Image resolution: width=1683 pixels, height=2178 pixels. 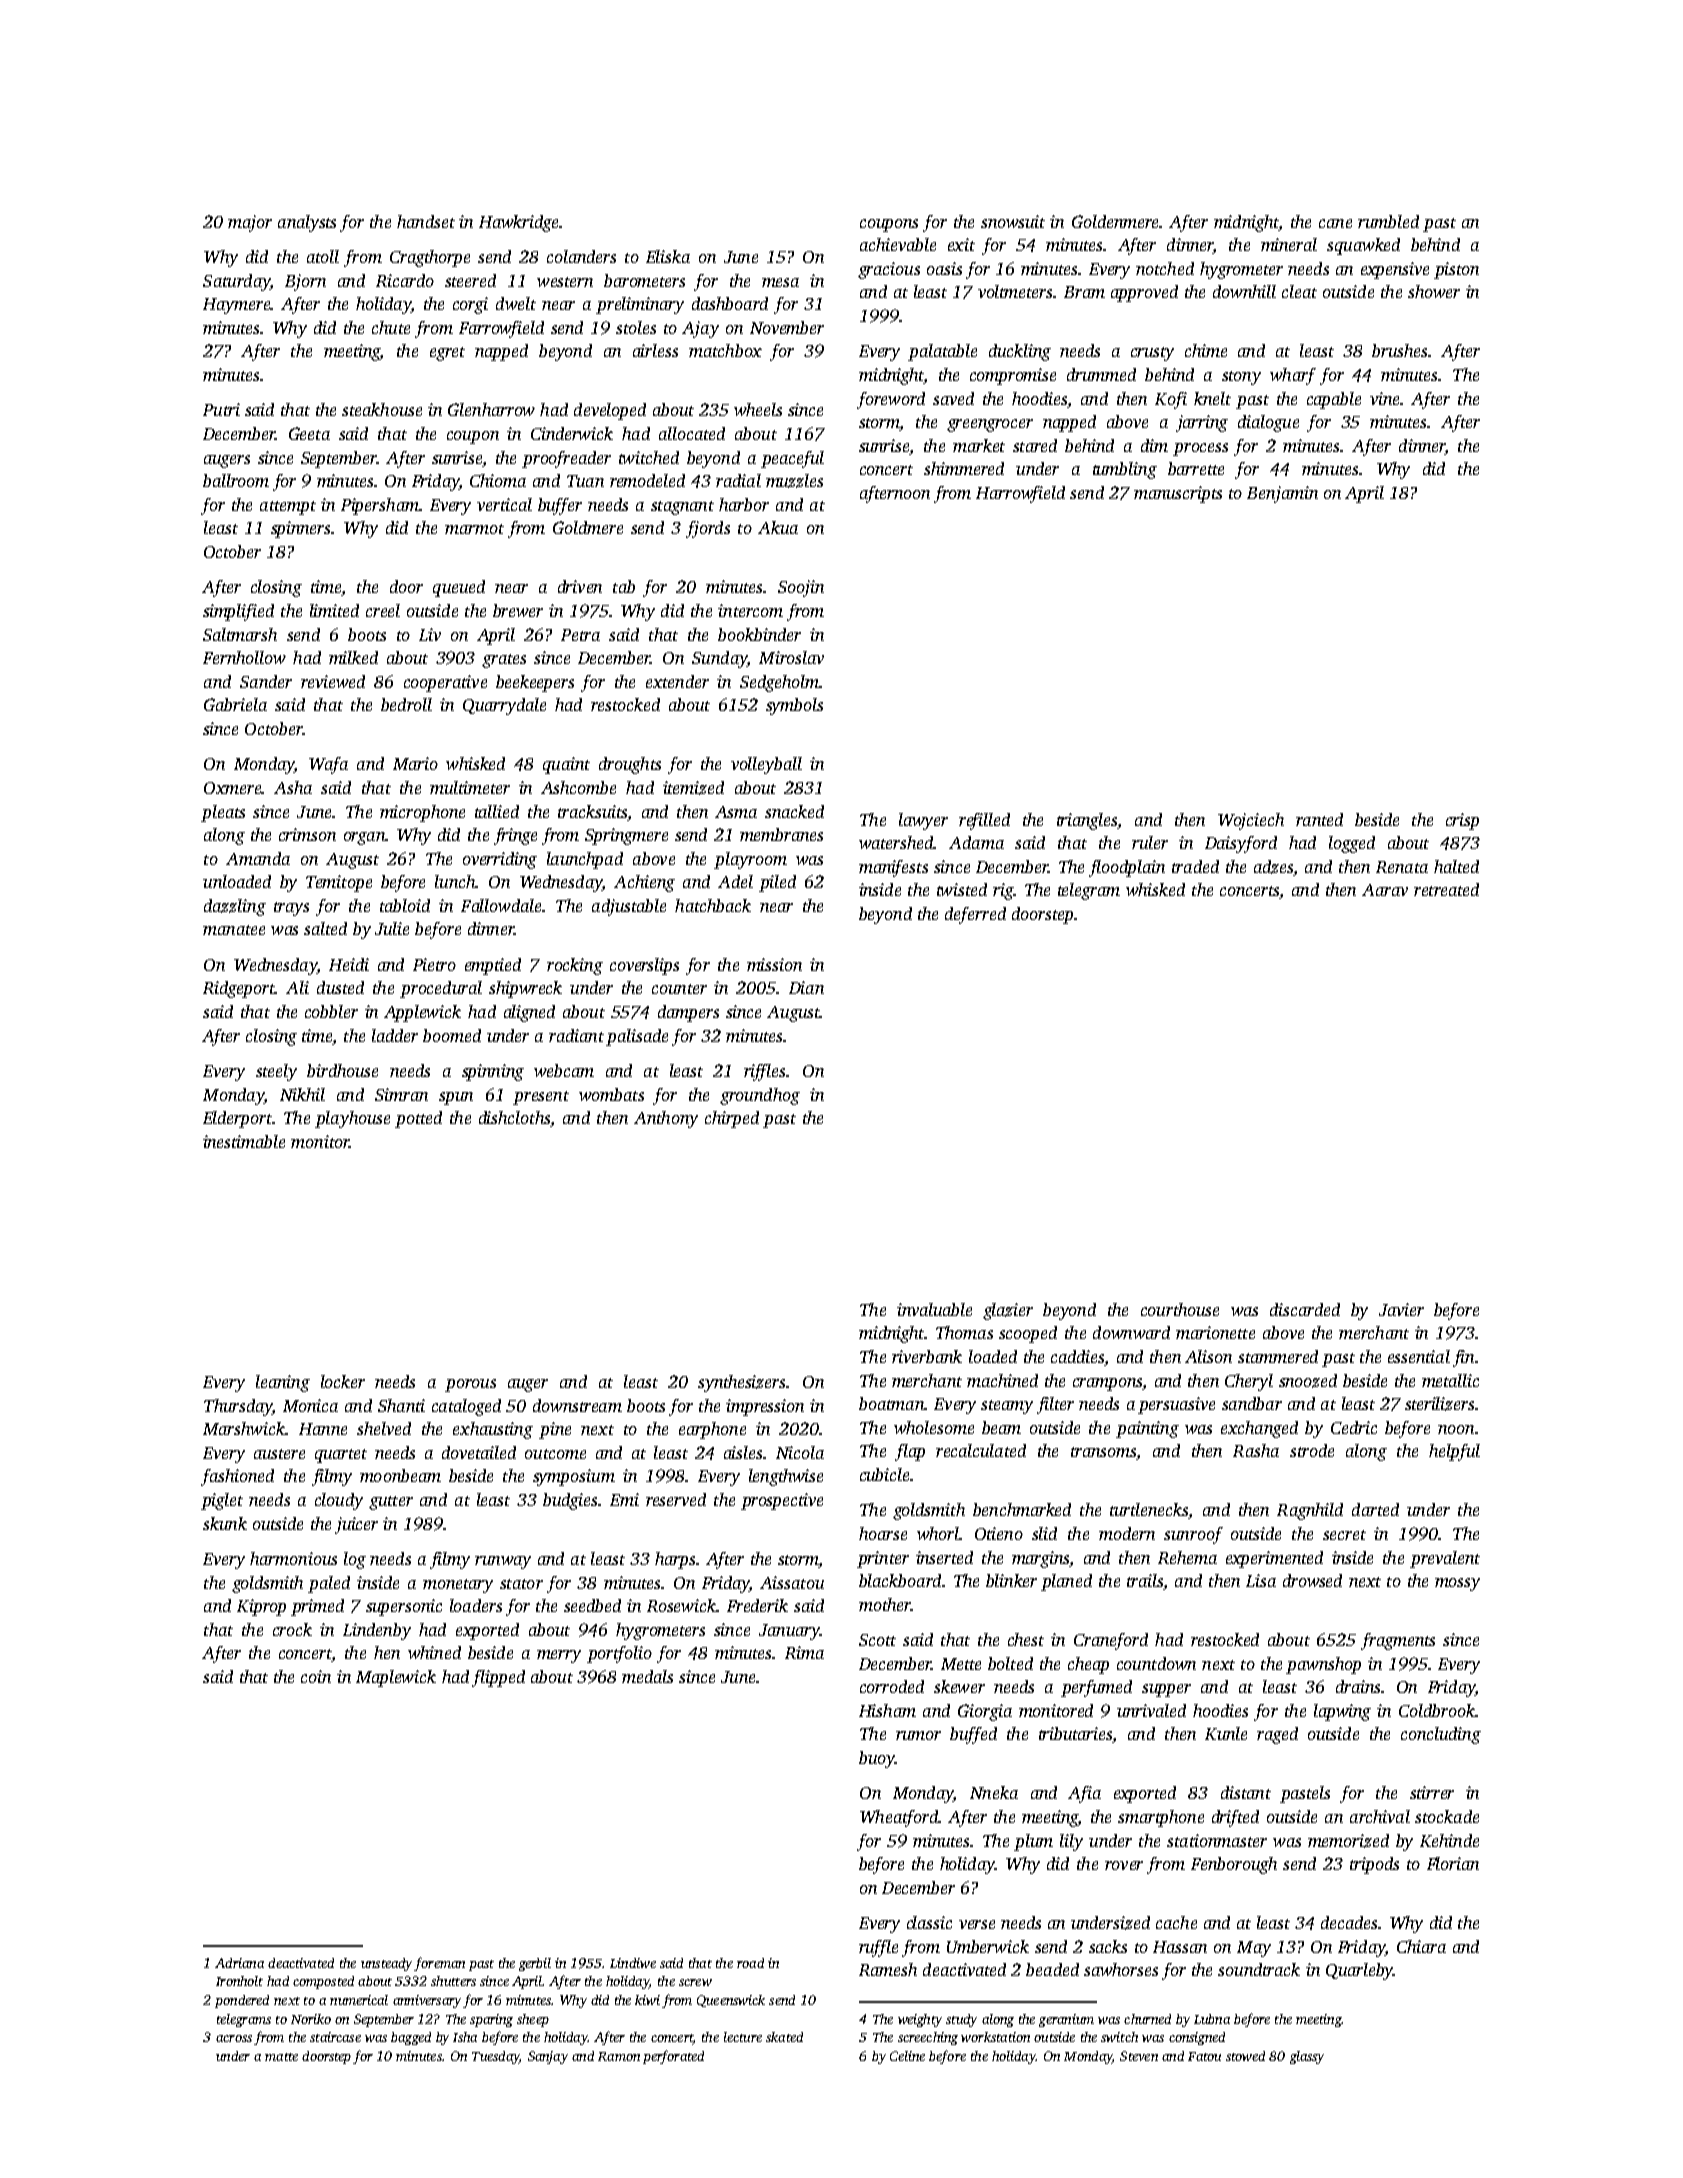 I want to click on Alison, so click(x=1208, y=1356).
